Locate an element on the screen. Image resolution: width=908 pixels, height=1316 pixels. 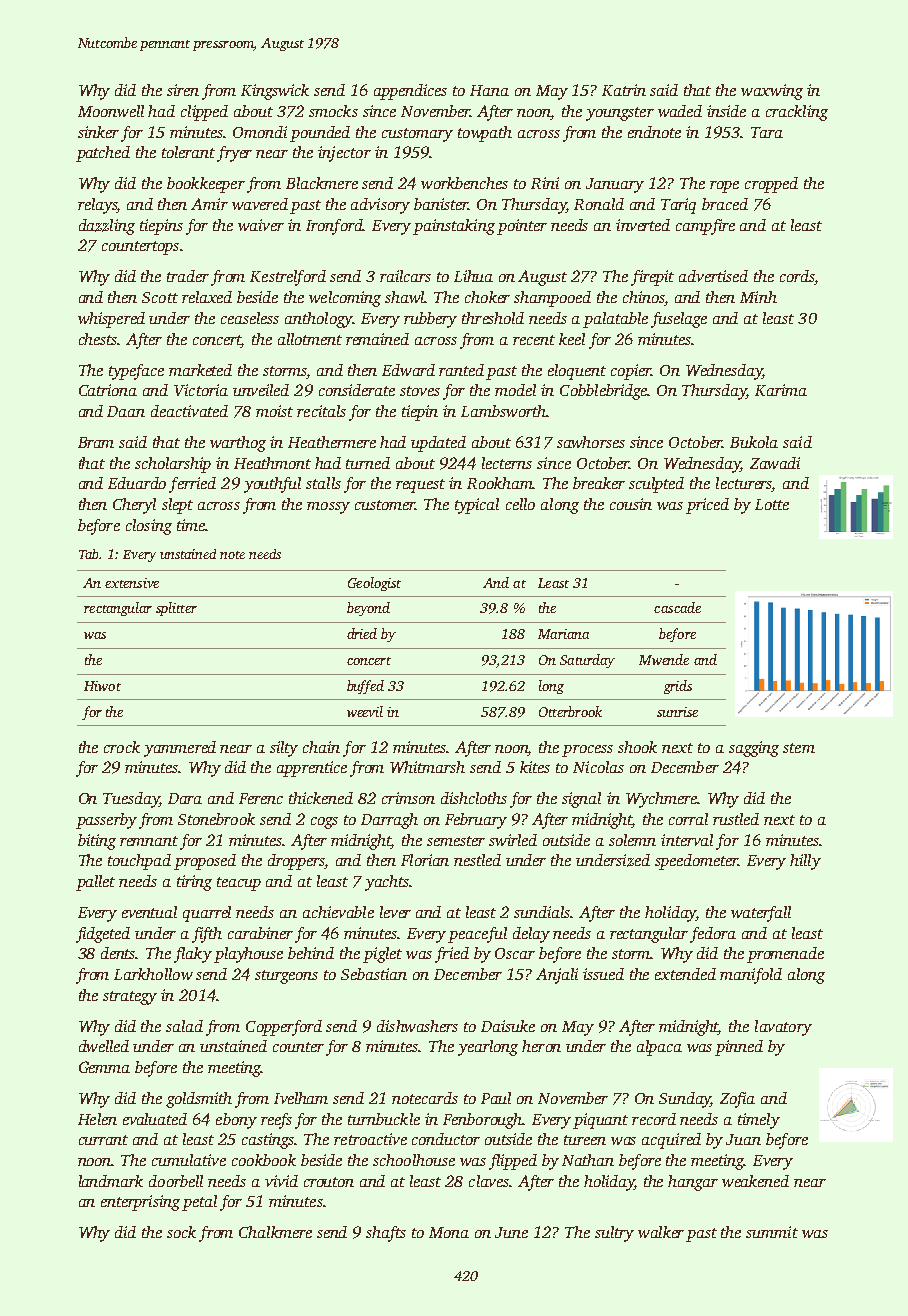
Amir is located at coordinates (209, 204).
